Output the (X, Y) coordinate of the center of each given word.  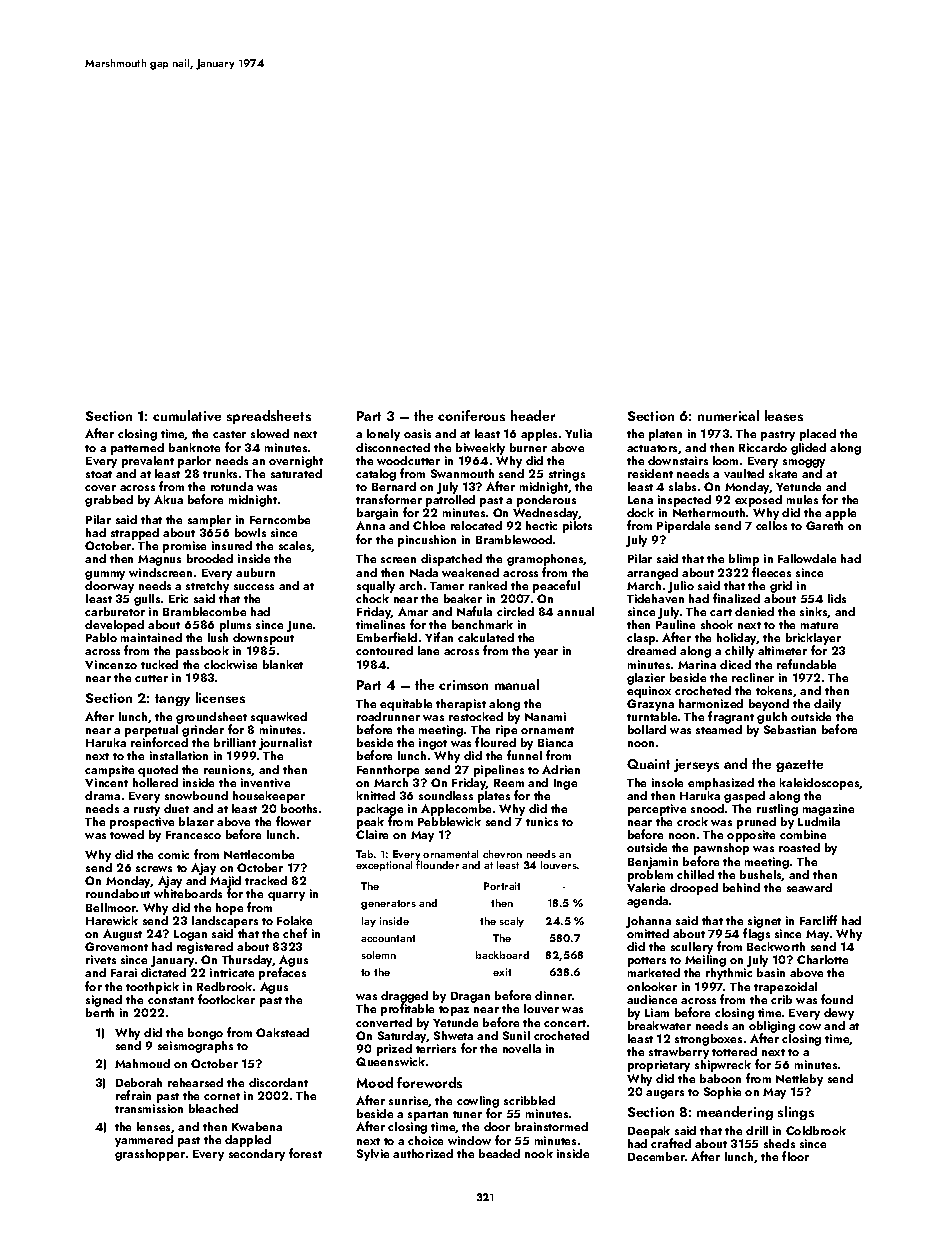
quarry (286, 896)
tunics (542, 821)
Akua (168, 499)
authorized (423, 1153)
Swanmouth (462, 473)
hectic (541, 525)
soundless (446, 795)
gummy (105, 575)
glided (808, 449)
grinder (203, 731)
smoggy (804, 463)
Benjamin (653, 863)
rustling (777, 810)
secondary (257, 1155)
